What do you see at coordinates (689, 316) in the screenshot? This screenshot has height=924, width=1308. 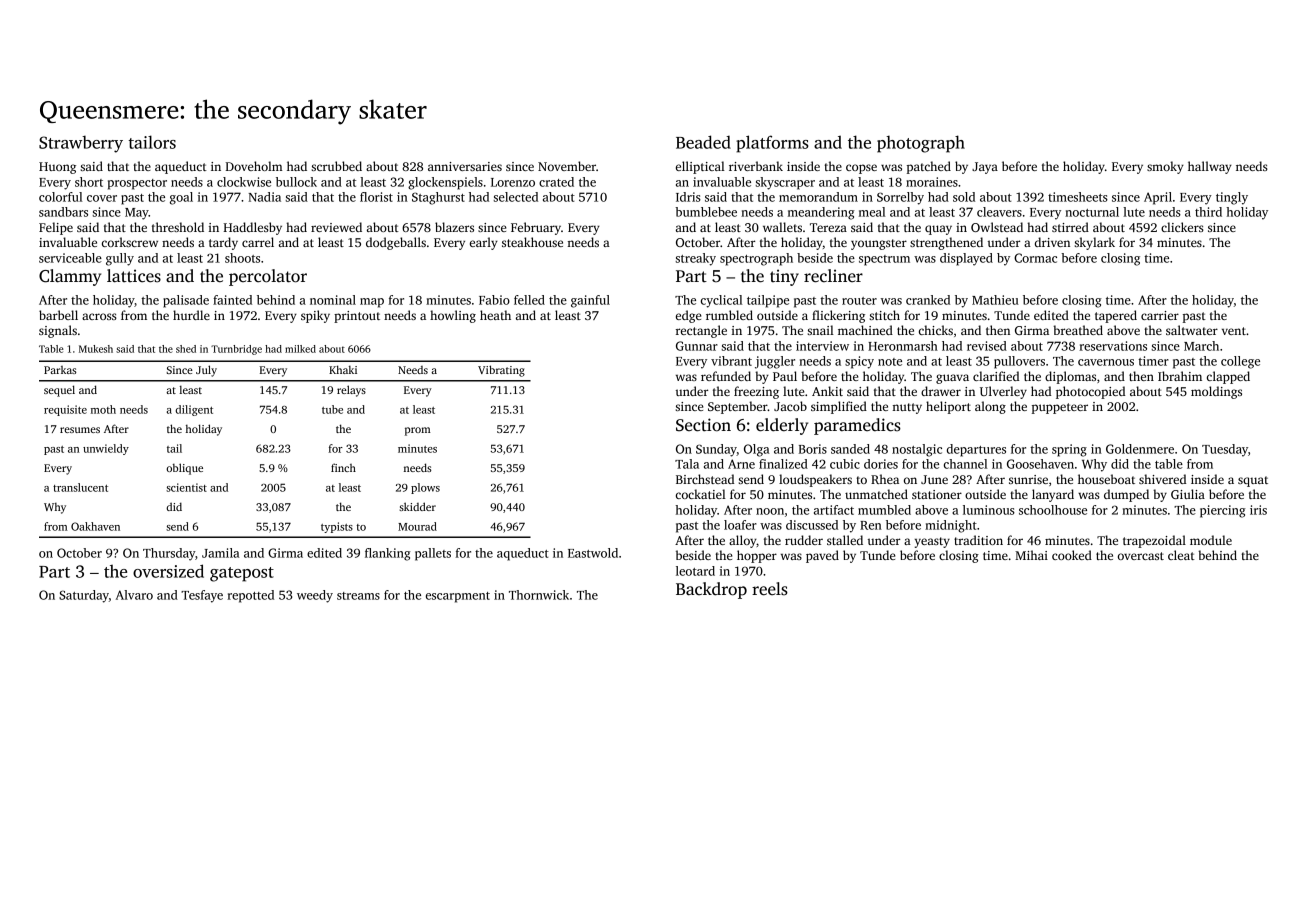 I see `edge` at bounding box center [689, 316].
